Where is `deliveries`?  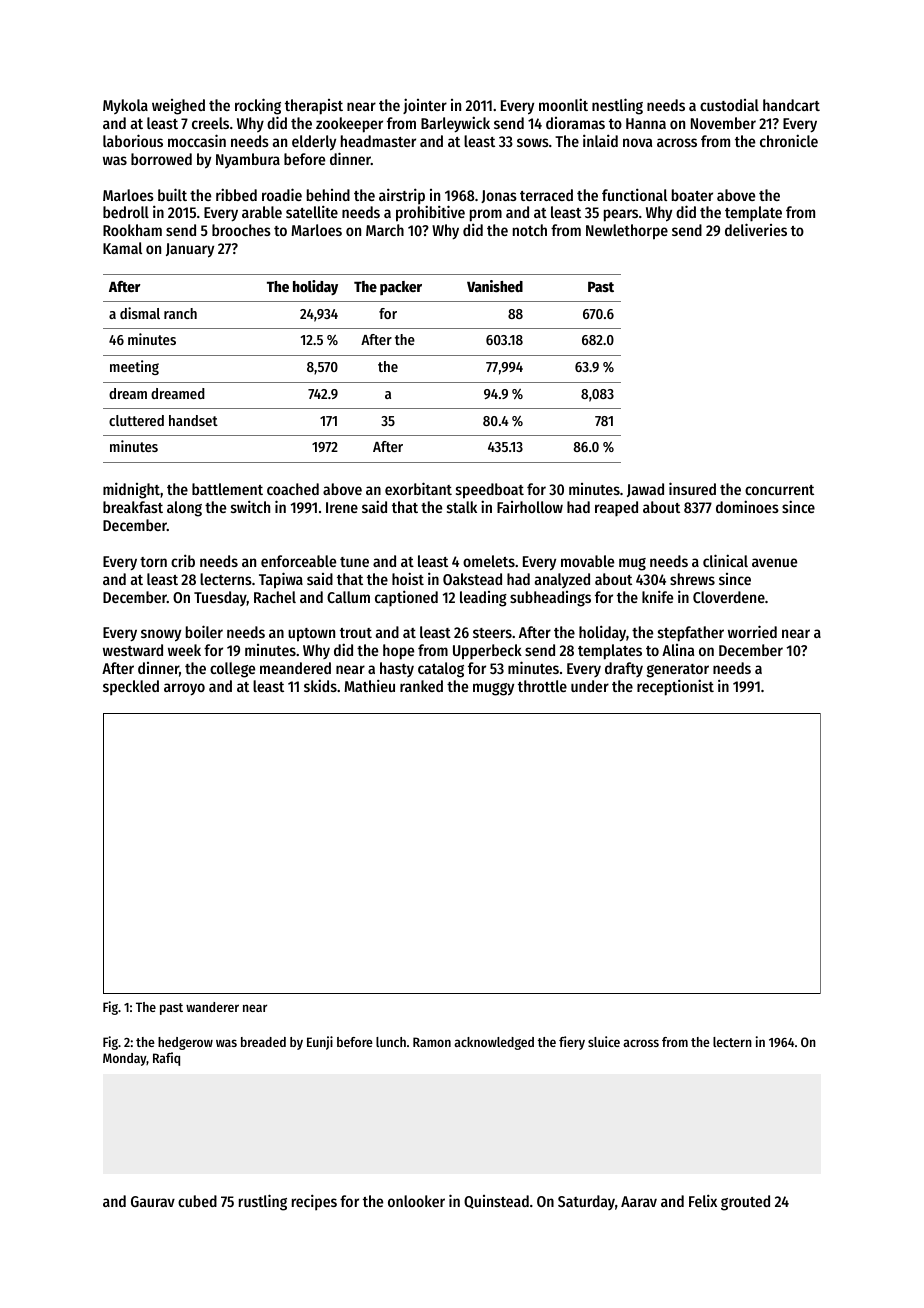
deliveries is located at coordinates (756, 229).
